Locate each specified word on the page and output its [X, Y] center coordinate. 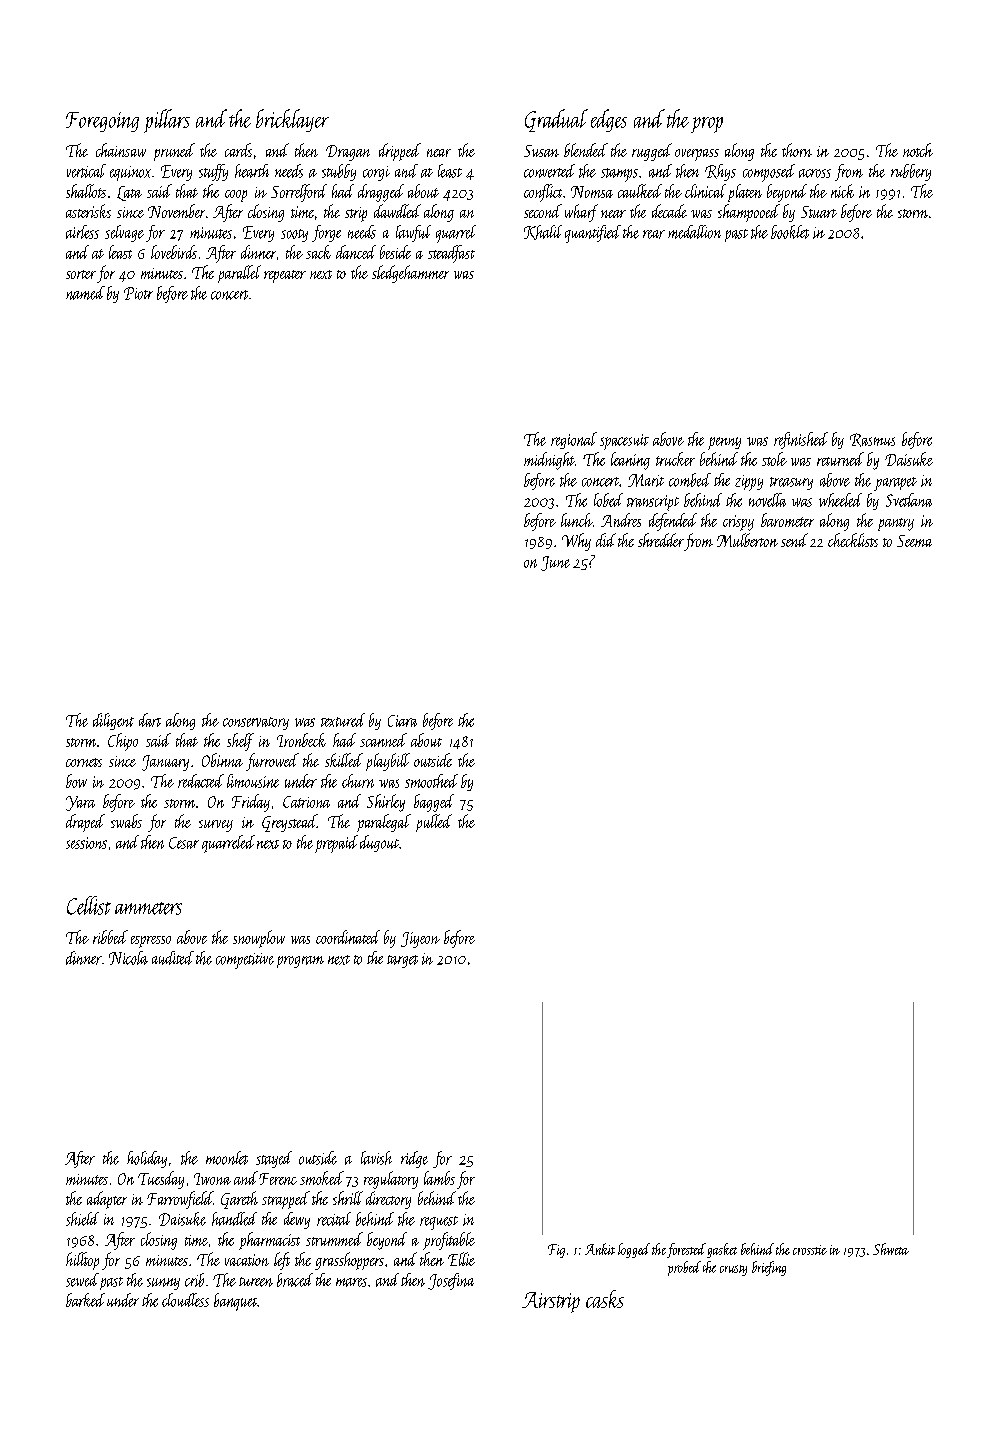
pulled [434, 823]
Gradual [556, 120]
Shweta [891, 1249]
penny [724, 443]
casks [605, 1299]
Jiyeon [420, 940]
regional [574, 440]
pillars [167, 121]
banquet [235, 1302]
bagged [434, 803]
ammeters [148, 908]
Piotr [138, 293]
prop [707, 125]
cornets [84, 762]
